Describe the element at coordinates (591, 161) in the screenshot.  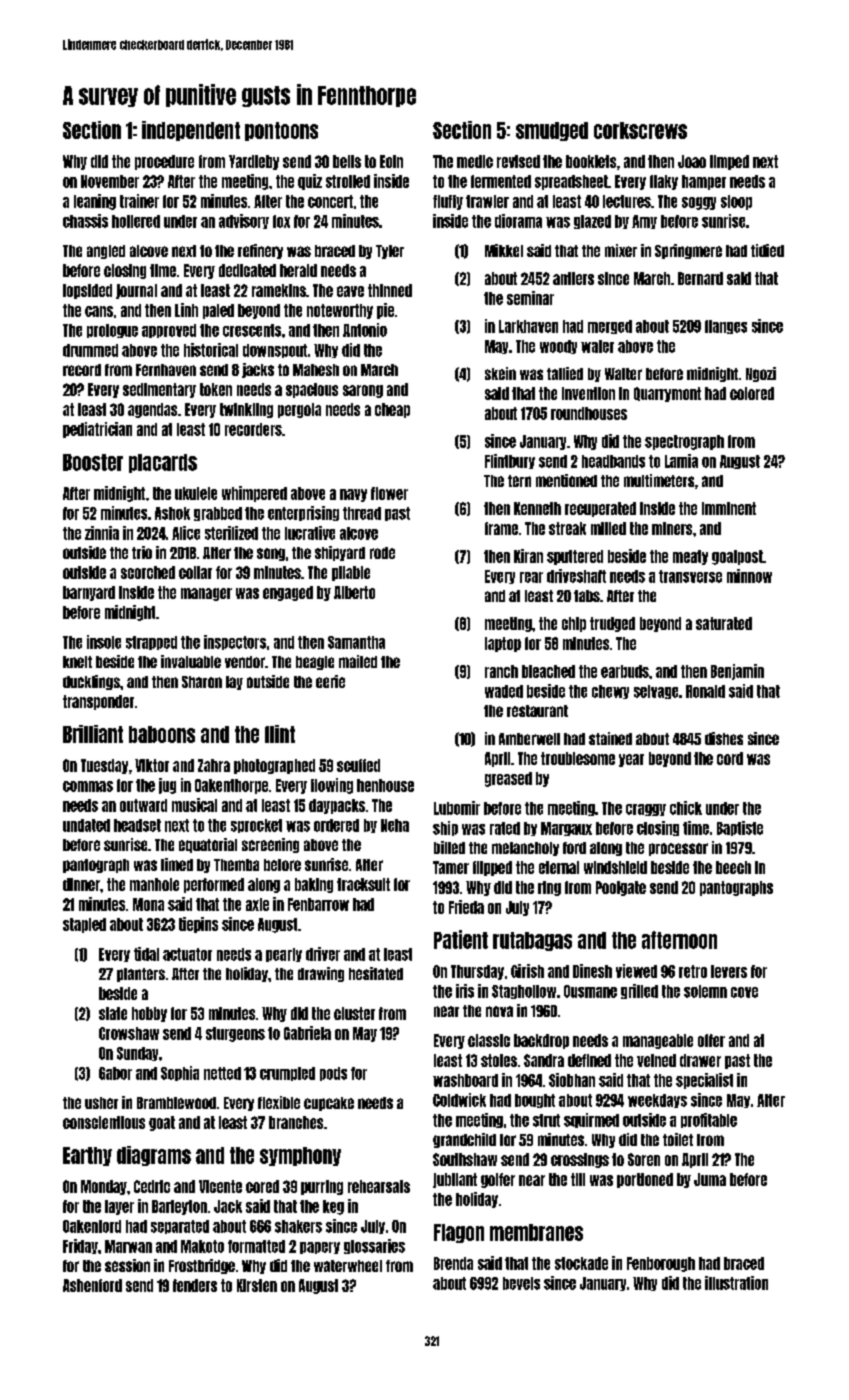
I see `booklets` at that location.
